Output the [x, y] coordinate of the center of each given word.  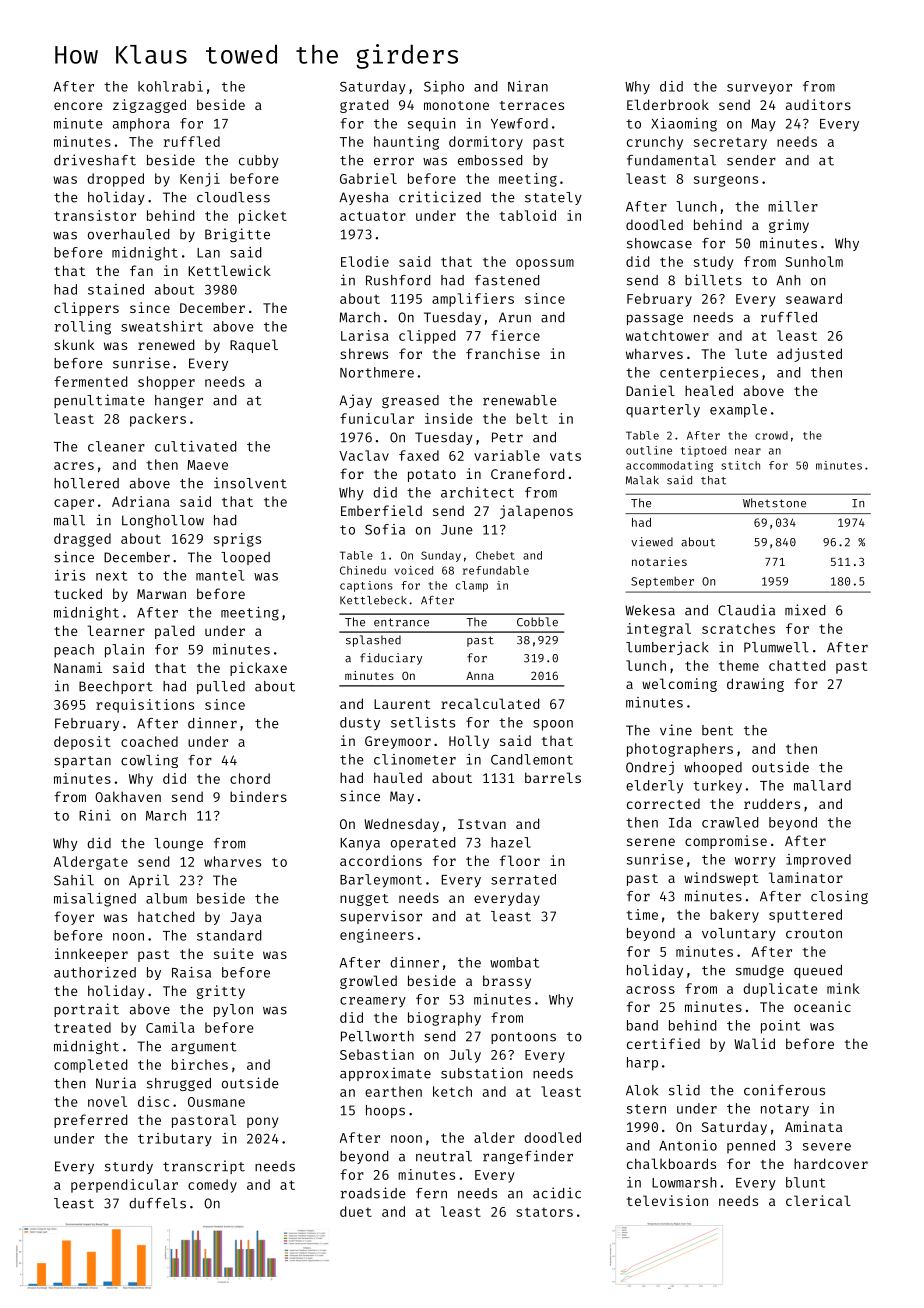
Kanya [360, 844]
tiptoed [703, 451]
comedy [212, 1186]
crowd [771, 435]
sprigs [237, 540]
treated [82, 1027]
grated [364, 106]
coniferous [784, 1090]
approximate [385, 1074]
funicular [377, 418]
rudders [772, 803]
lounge [178, 844]
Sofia [385, 529]
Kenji [200, 180]
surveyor [759, 89]
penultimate [99, 401]
